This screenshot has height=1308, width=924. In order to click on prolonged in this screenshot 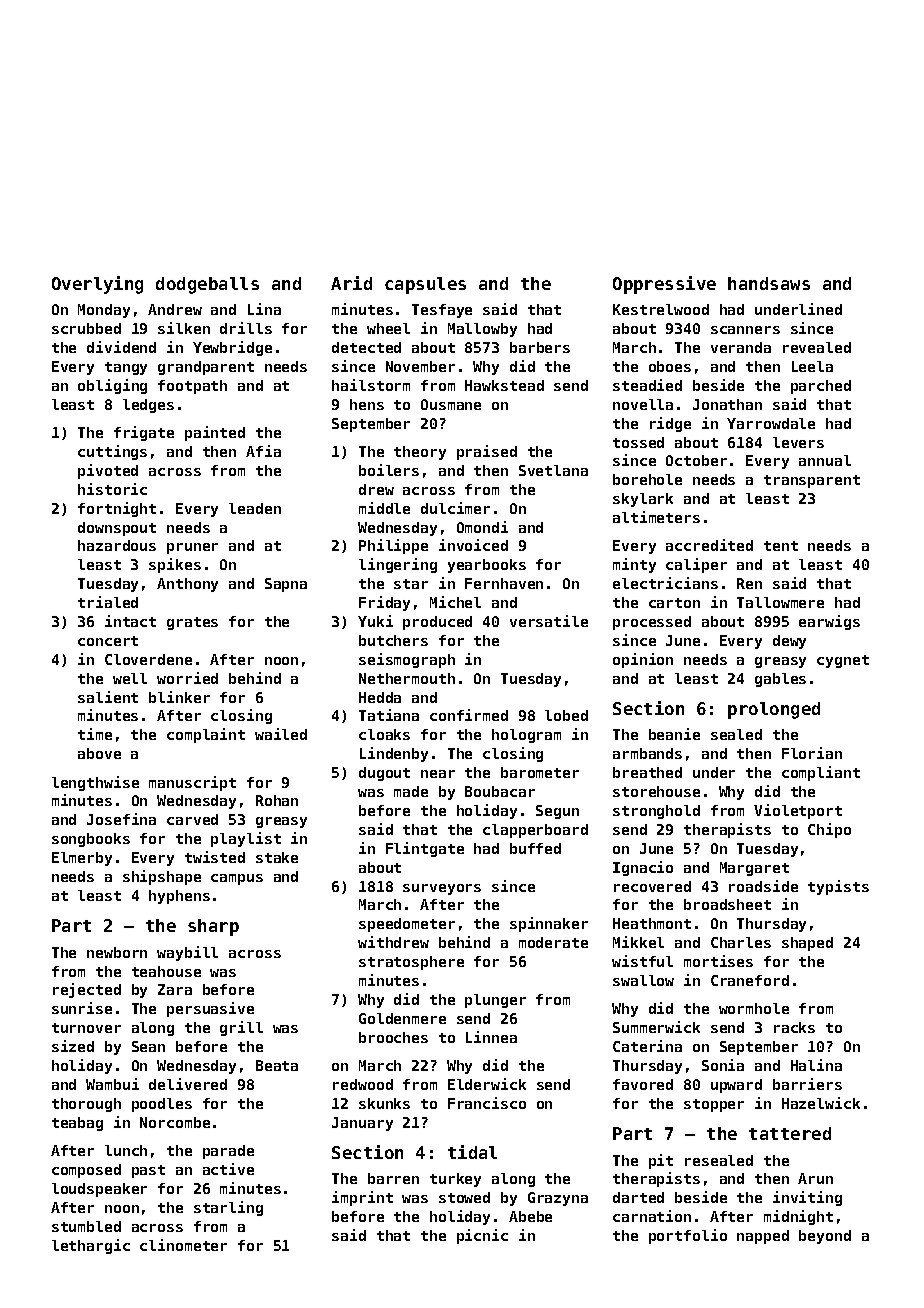, I will do `click(774, 710)`.
